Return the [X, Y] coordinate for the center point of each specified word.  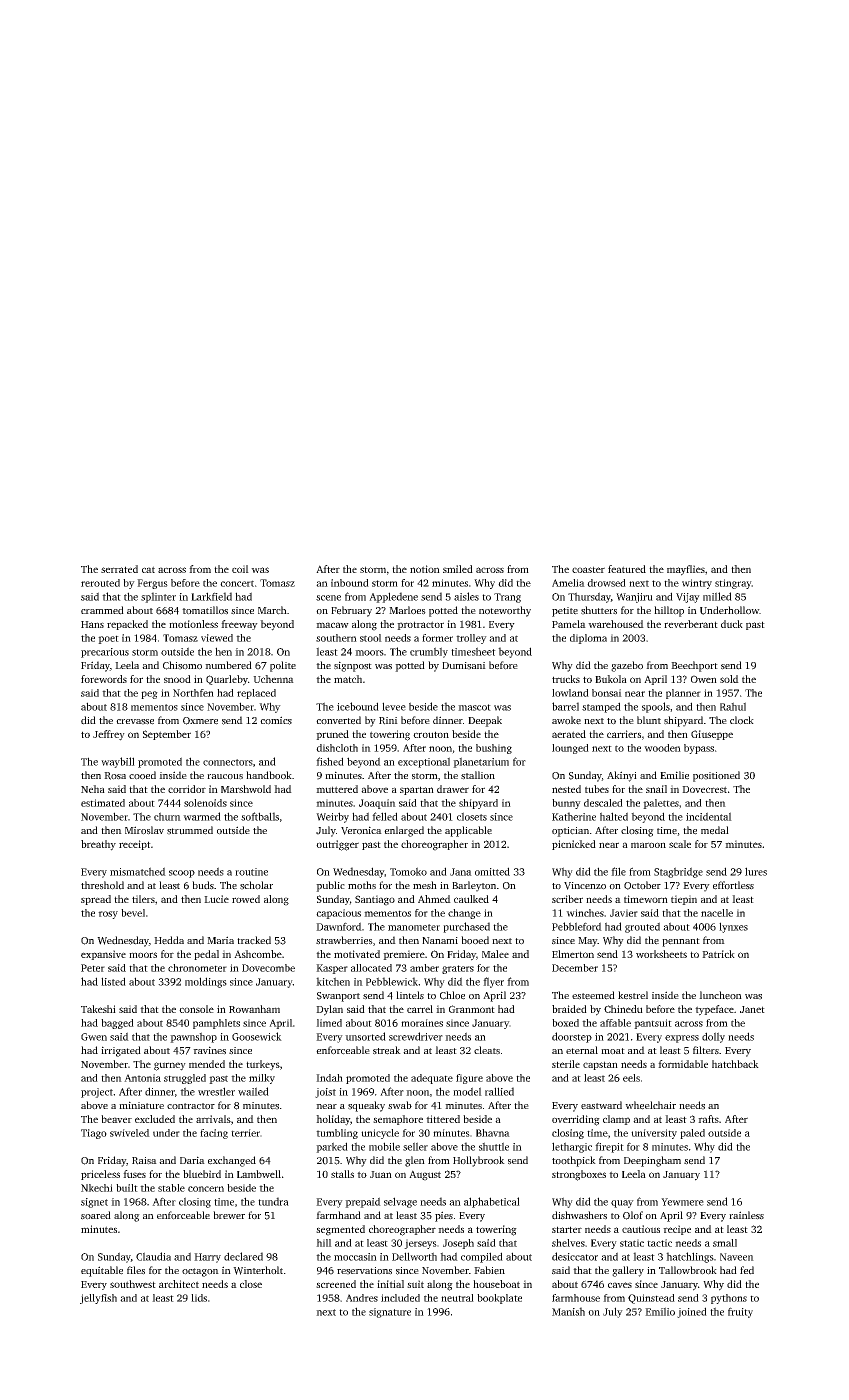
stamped [601, 707]
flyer [493, 982]
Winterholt [258, 1270]
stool [371, 638]
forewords [104, 679]
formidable [683, 1064]
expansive [103, 955]
